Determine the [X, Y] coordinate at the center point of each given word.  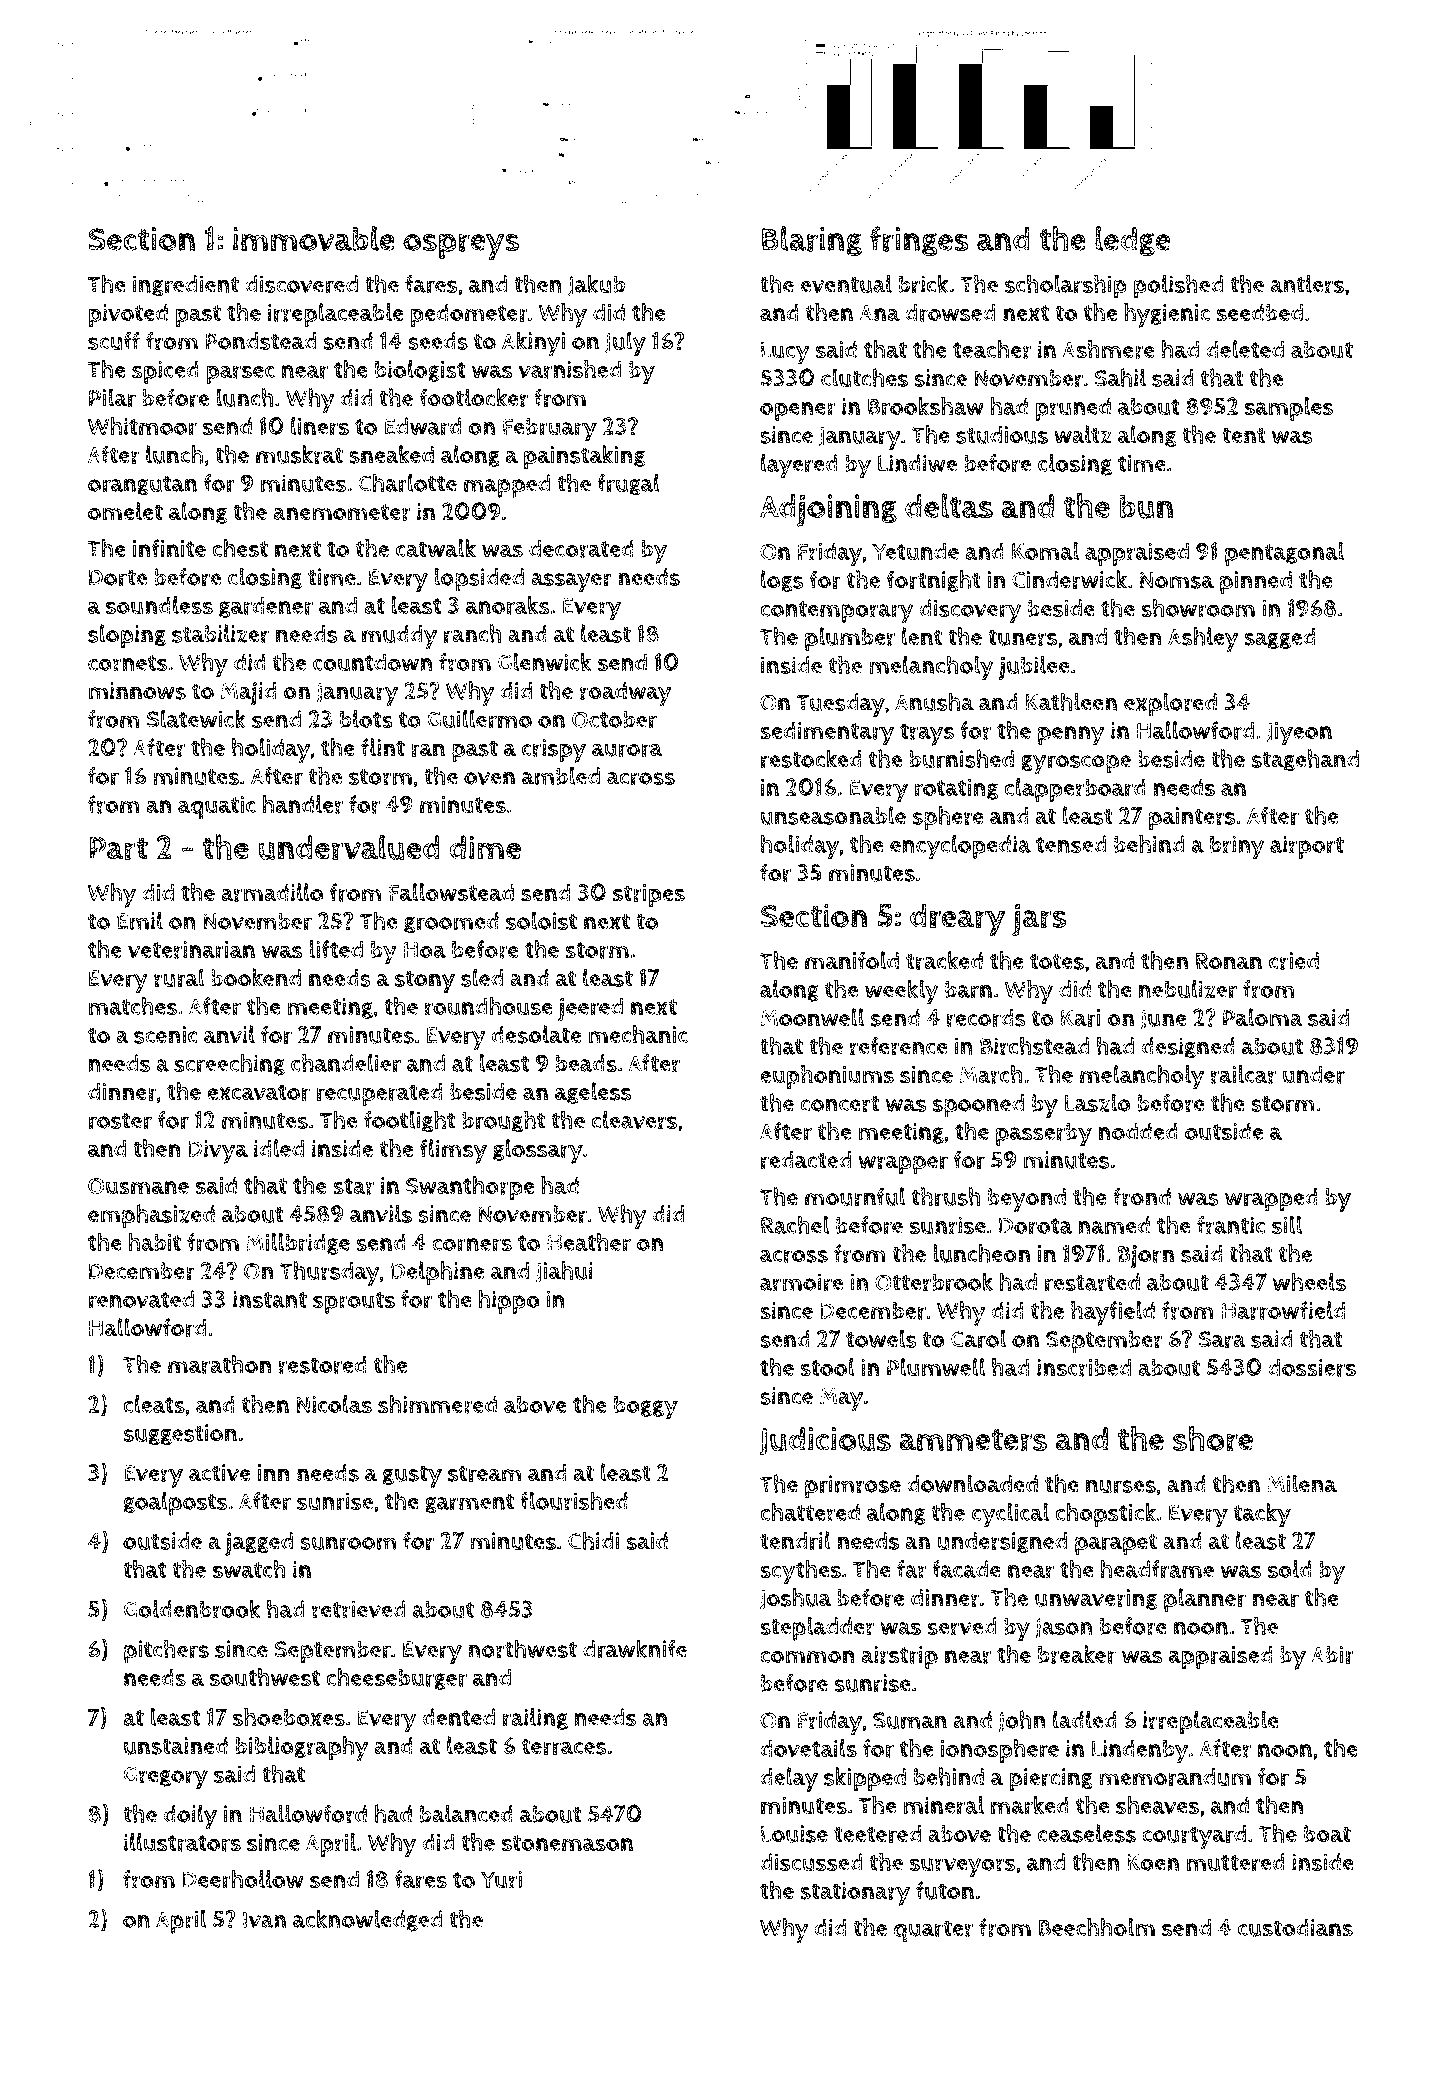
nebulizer [1188, 989]
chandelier [346, 1063]
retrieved [359, 1609]
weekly [902, 992]
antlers [1307, 284]
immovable [314, 238]
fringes [919, 241]
